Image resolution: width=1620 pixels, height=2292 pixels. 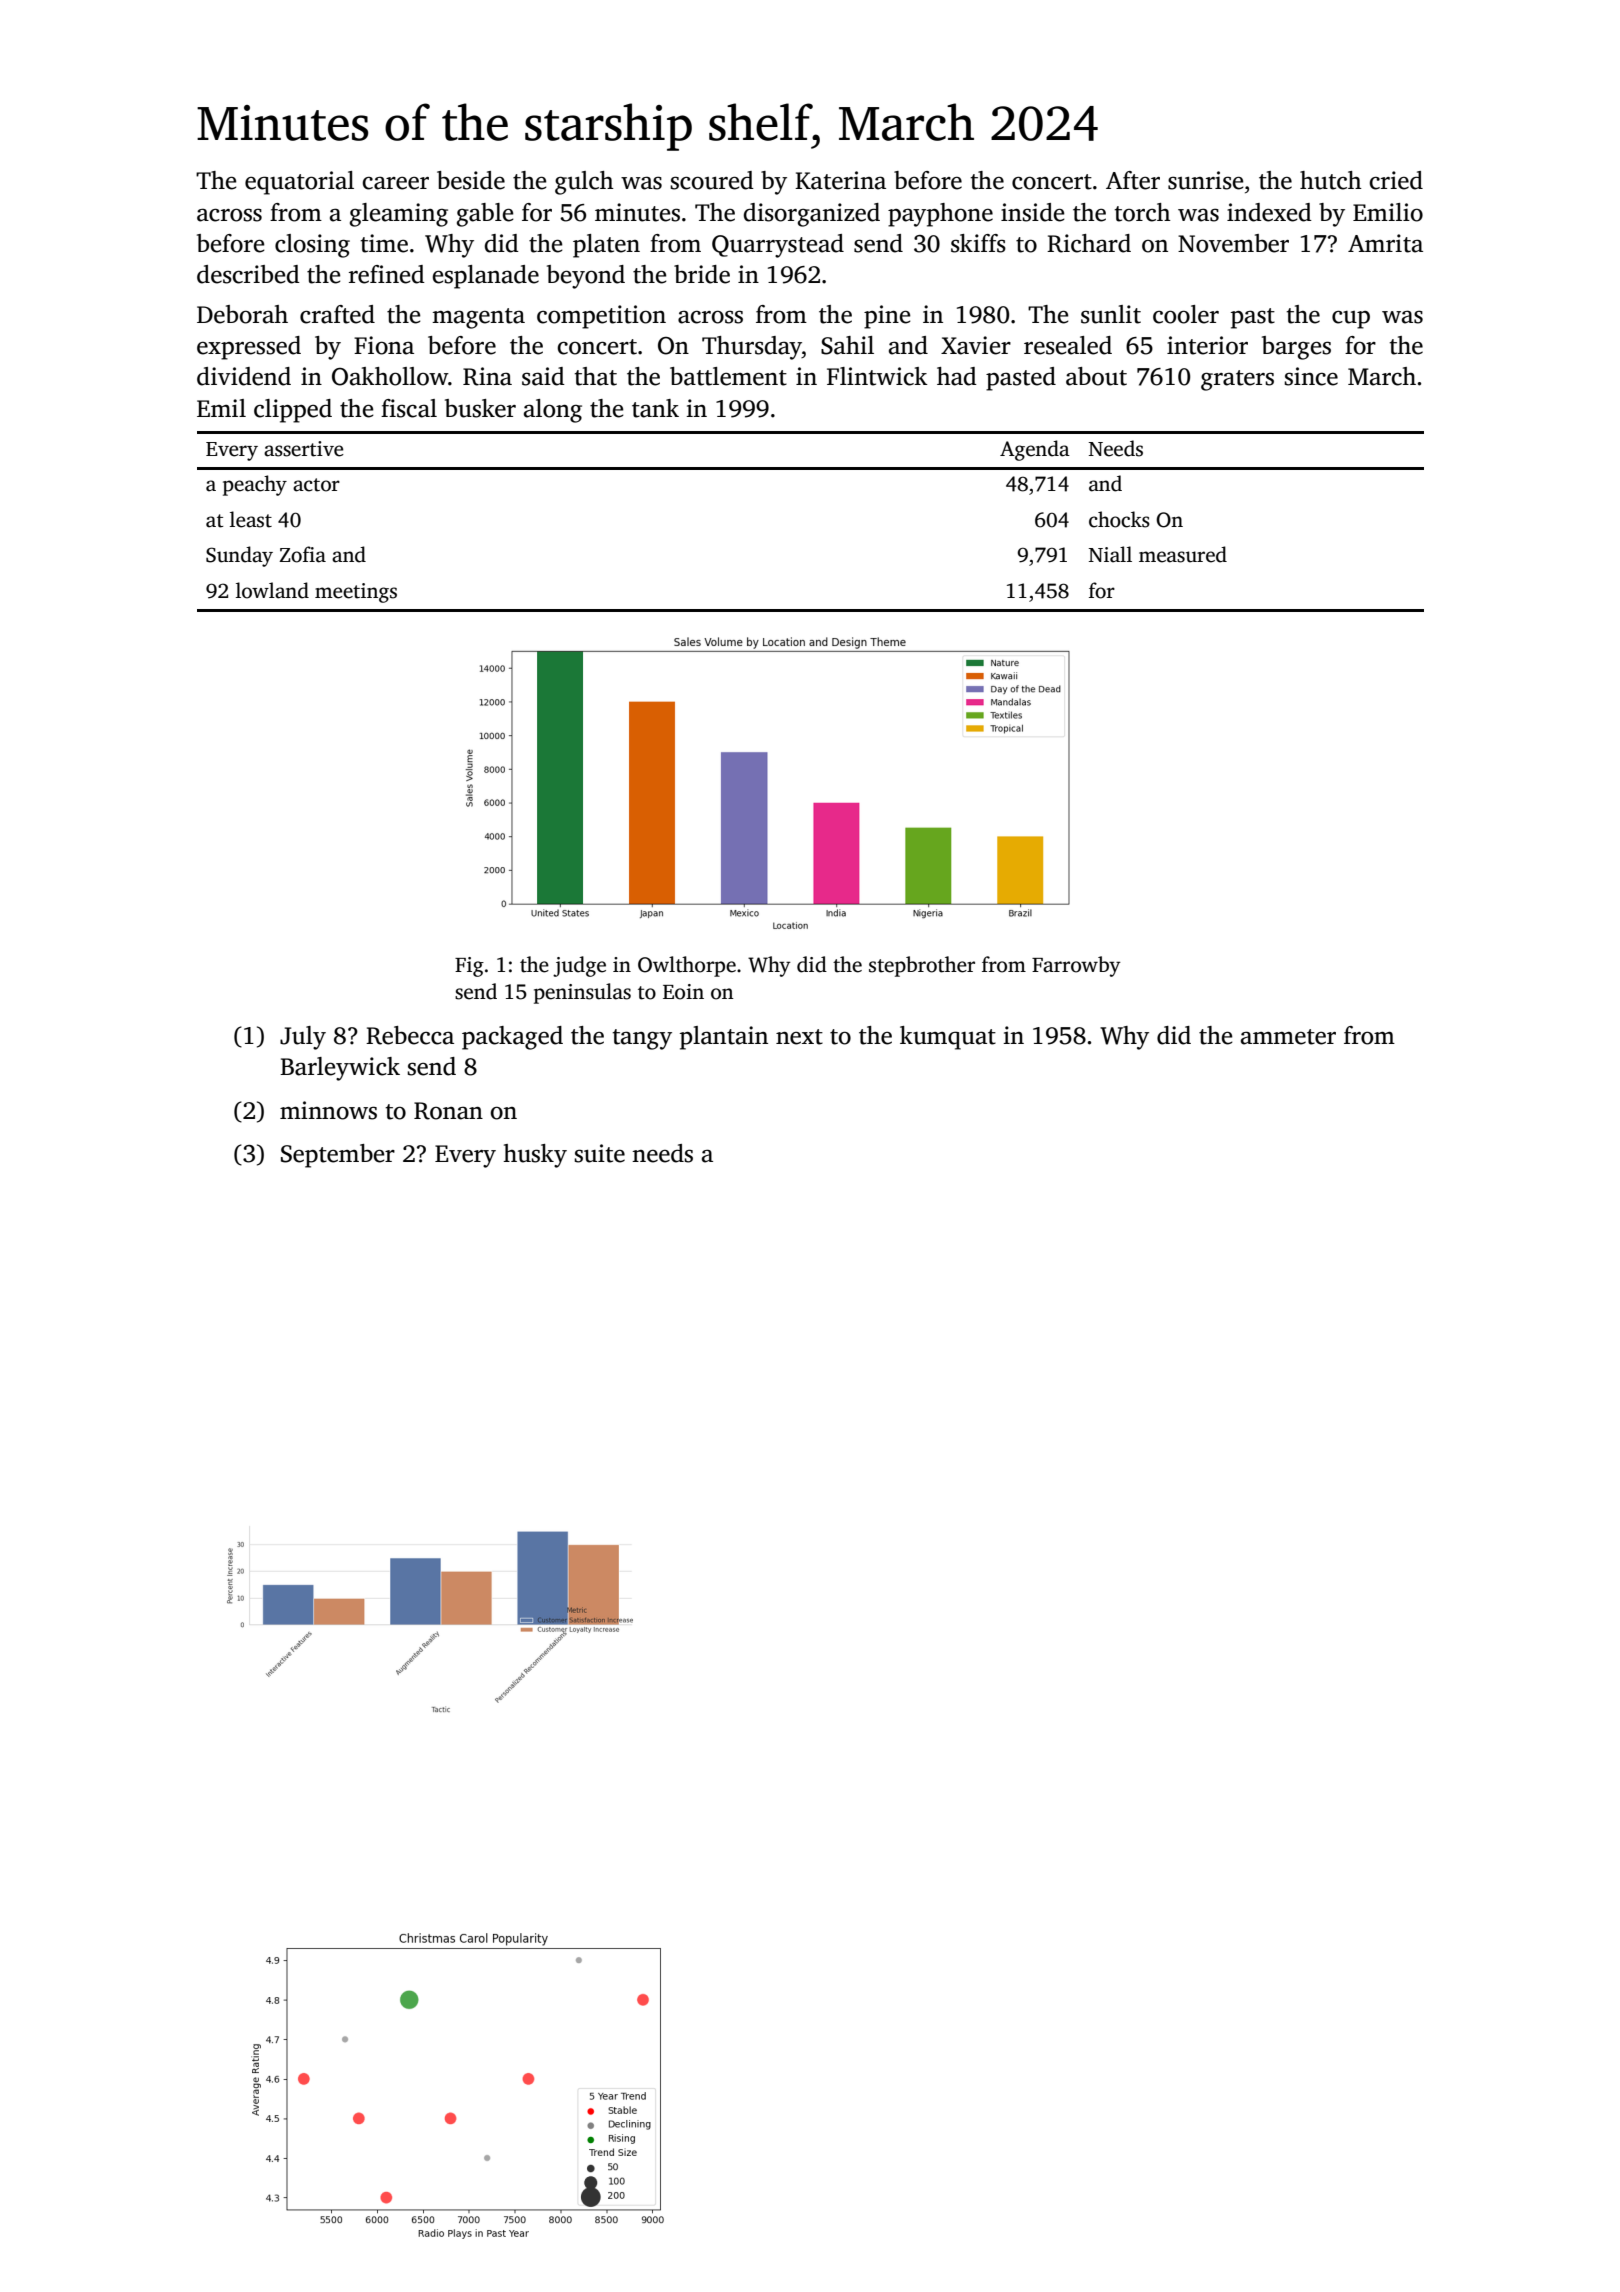 I want to click on meetings, so click(x=356, y=593).
